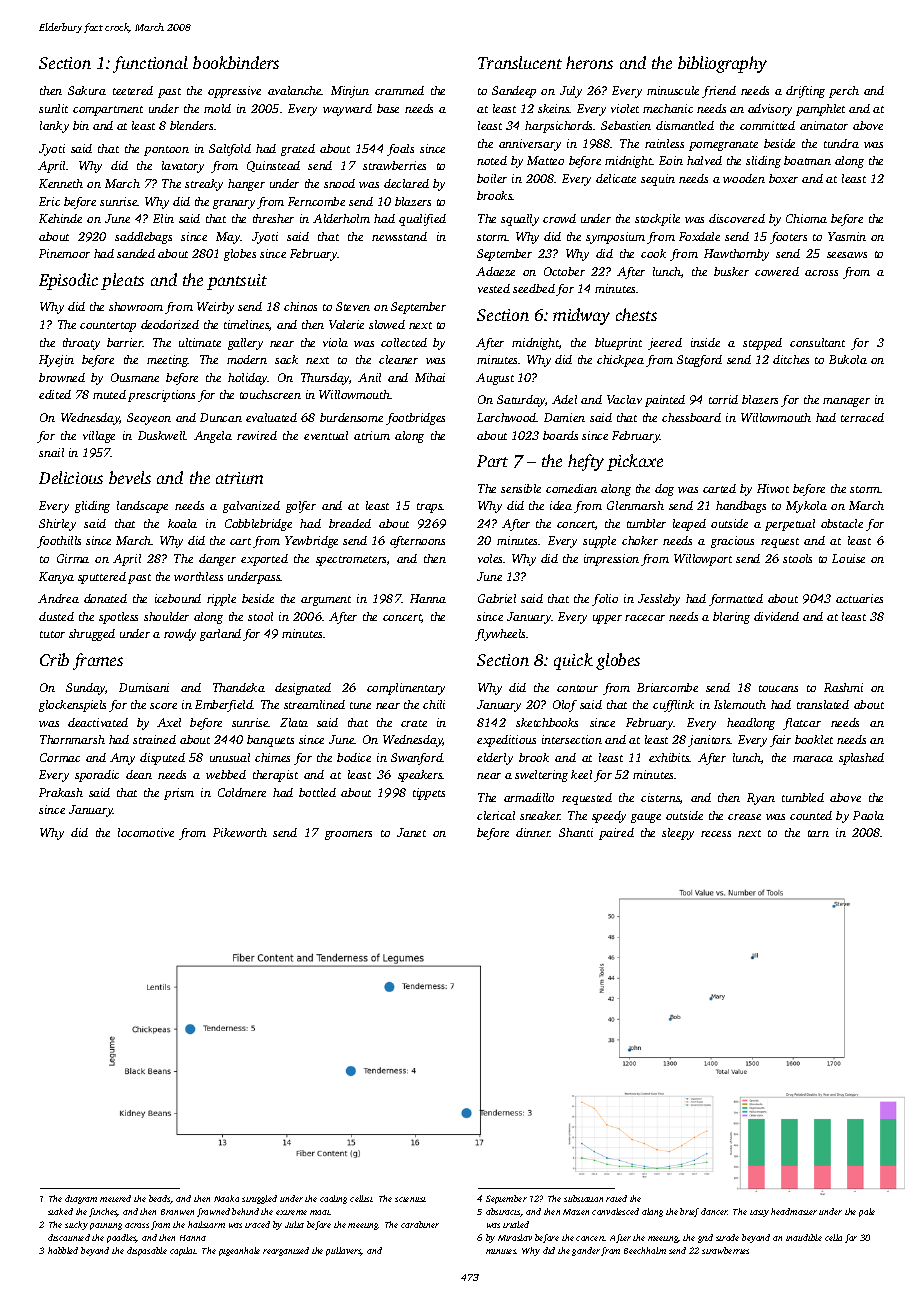  Describe the element at coordinates (99, 437) in the page. I see `village` at that location.
